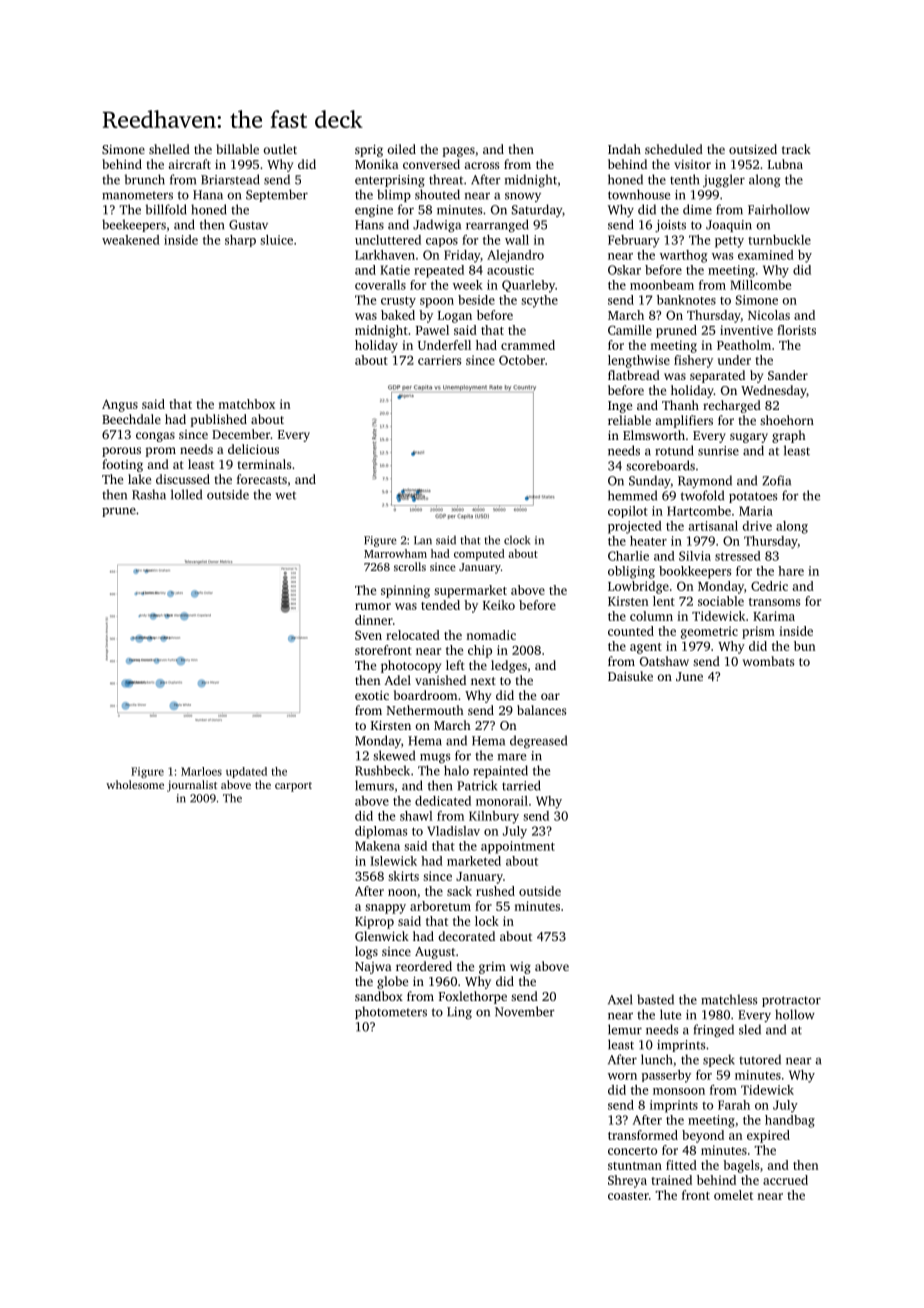 This image has width=924, height=1308. What do you see at coordinates (425, 710) in the image?
I see `Nethermouth` at bounding box center [425, 710].
